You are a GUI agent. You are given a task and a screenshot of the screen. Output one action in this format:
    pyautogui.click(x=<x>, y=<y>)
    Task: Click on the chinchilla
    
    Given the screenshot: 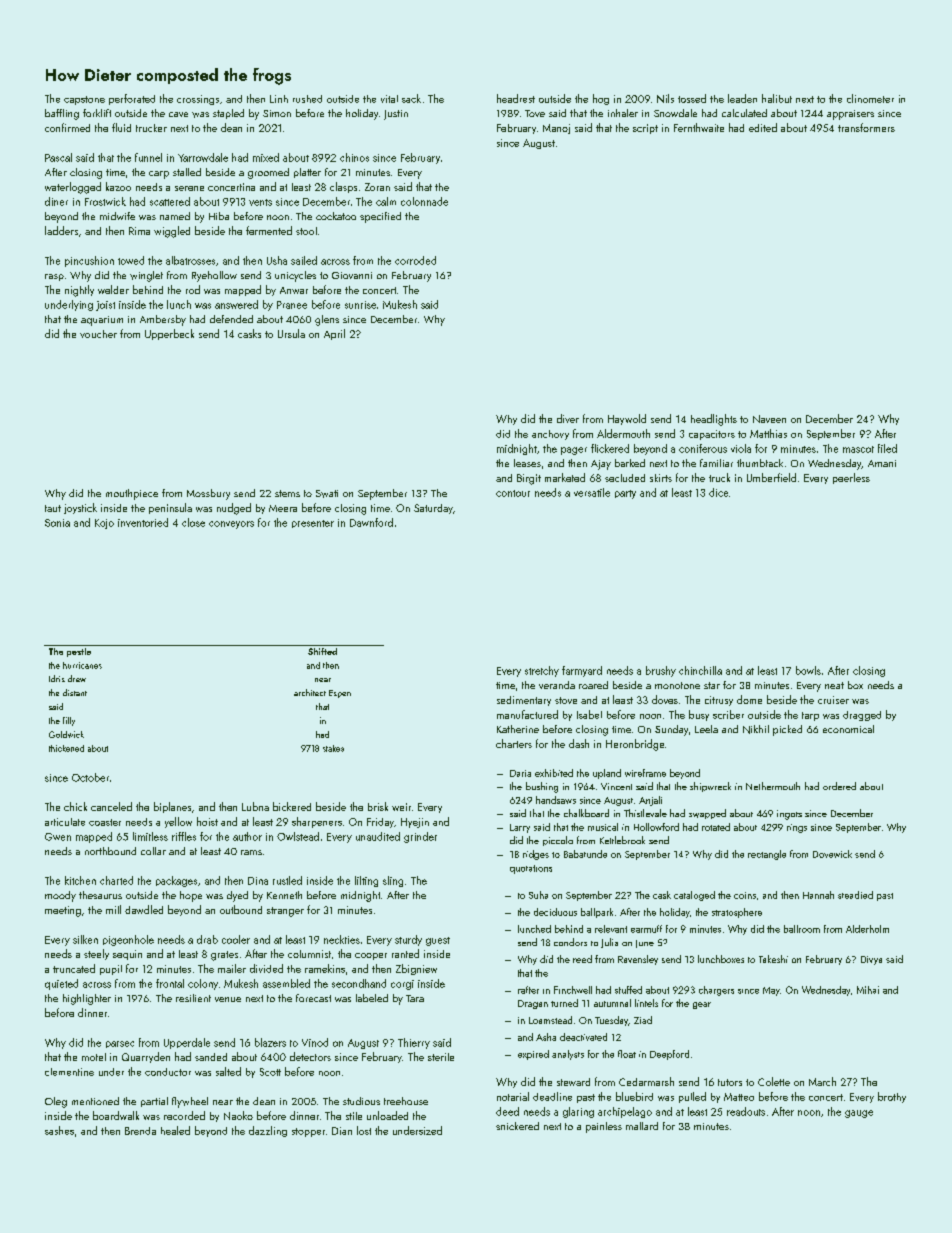 What is the action you would take?
    pyautogui.click(x=700, y=670)
